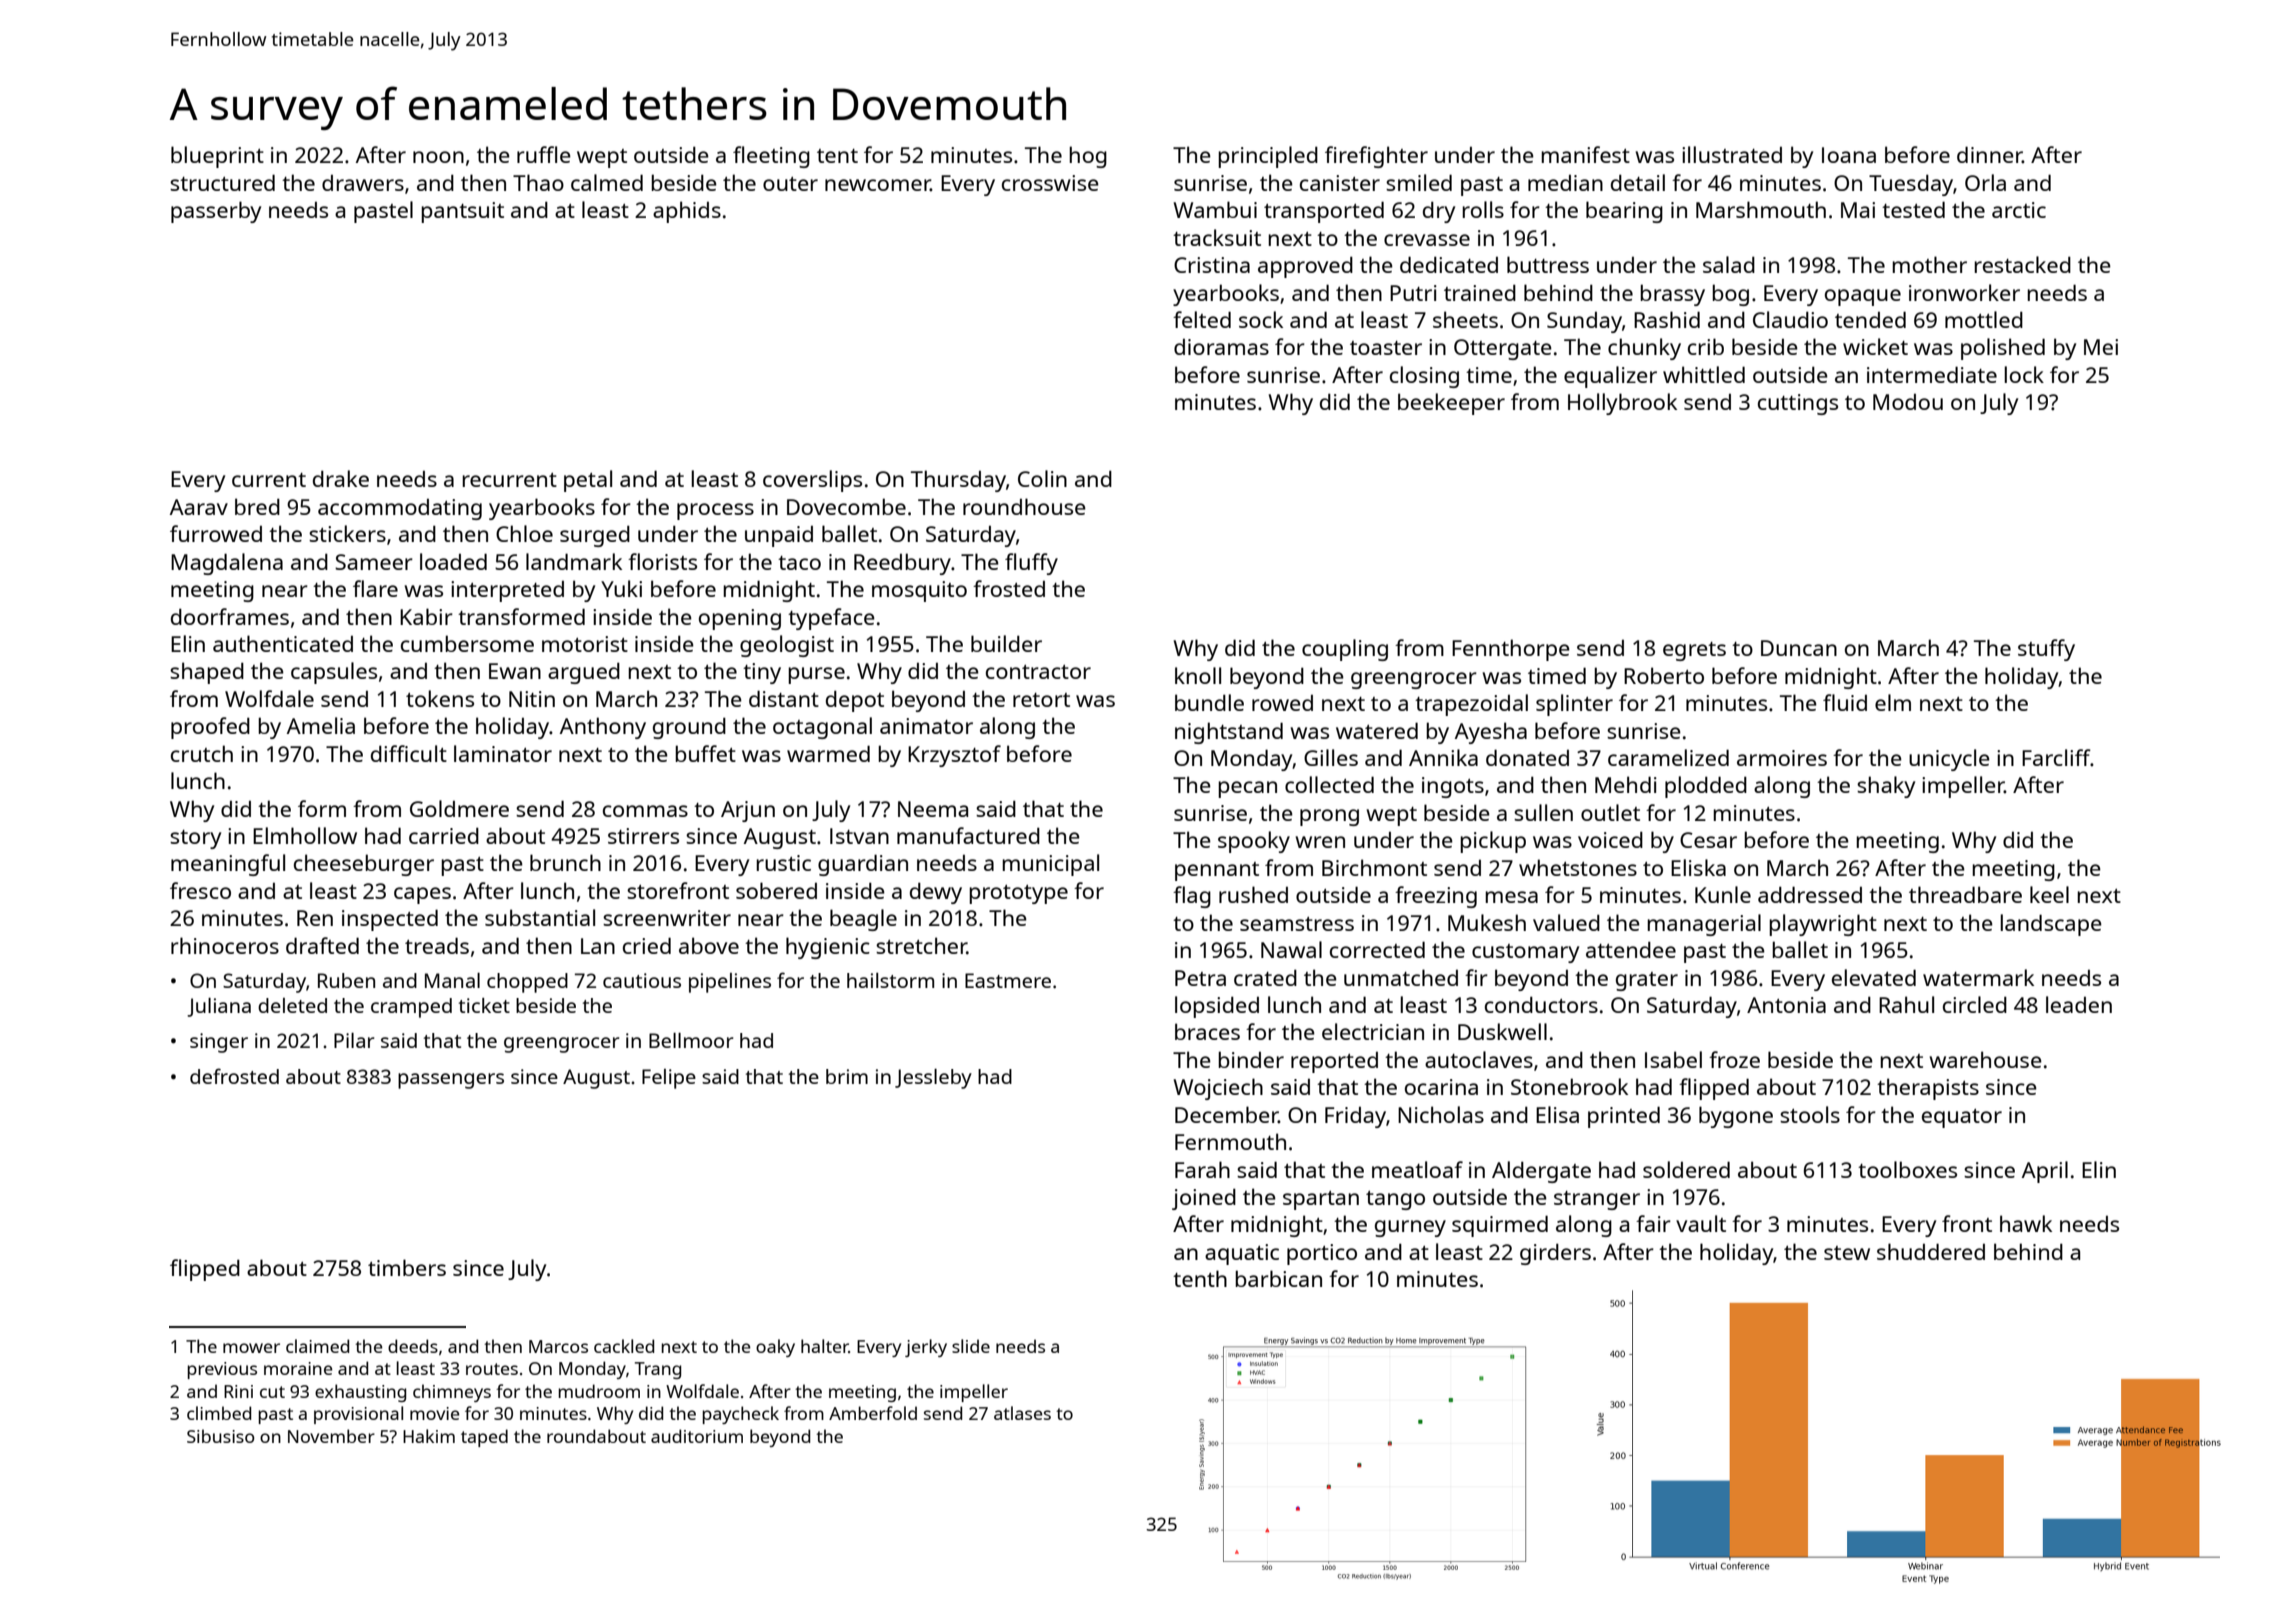  Describe the element at coordinates (1268, 157) in the document. I see `principled` at that location.
